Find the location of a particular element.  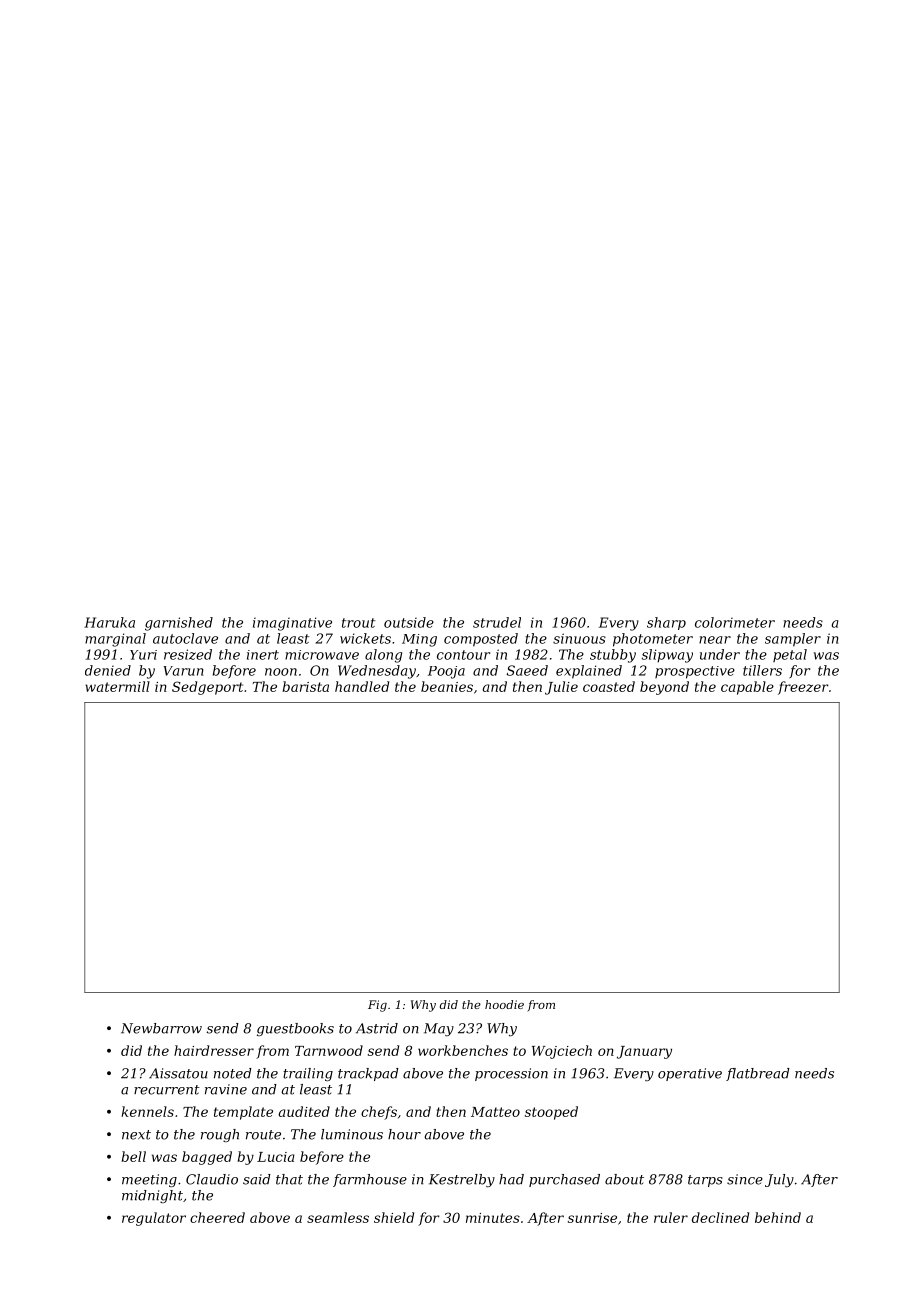

beyond is located at coordinates (664, 688).
